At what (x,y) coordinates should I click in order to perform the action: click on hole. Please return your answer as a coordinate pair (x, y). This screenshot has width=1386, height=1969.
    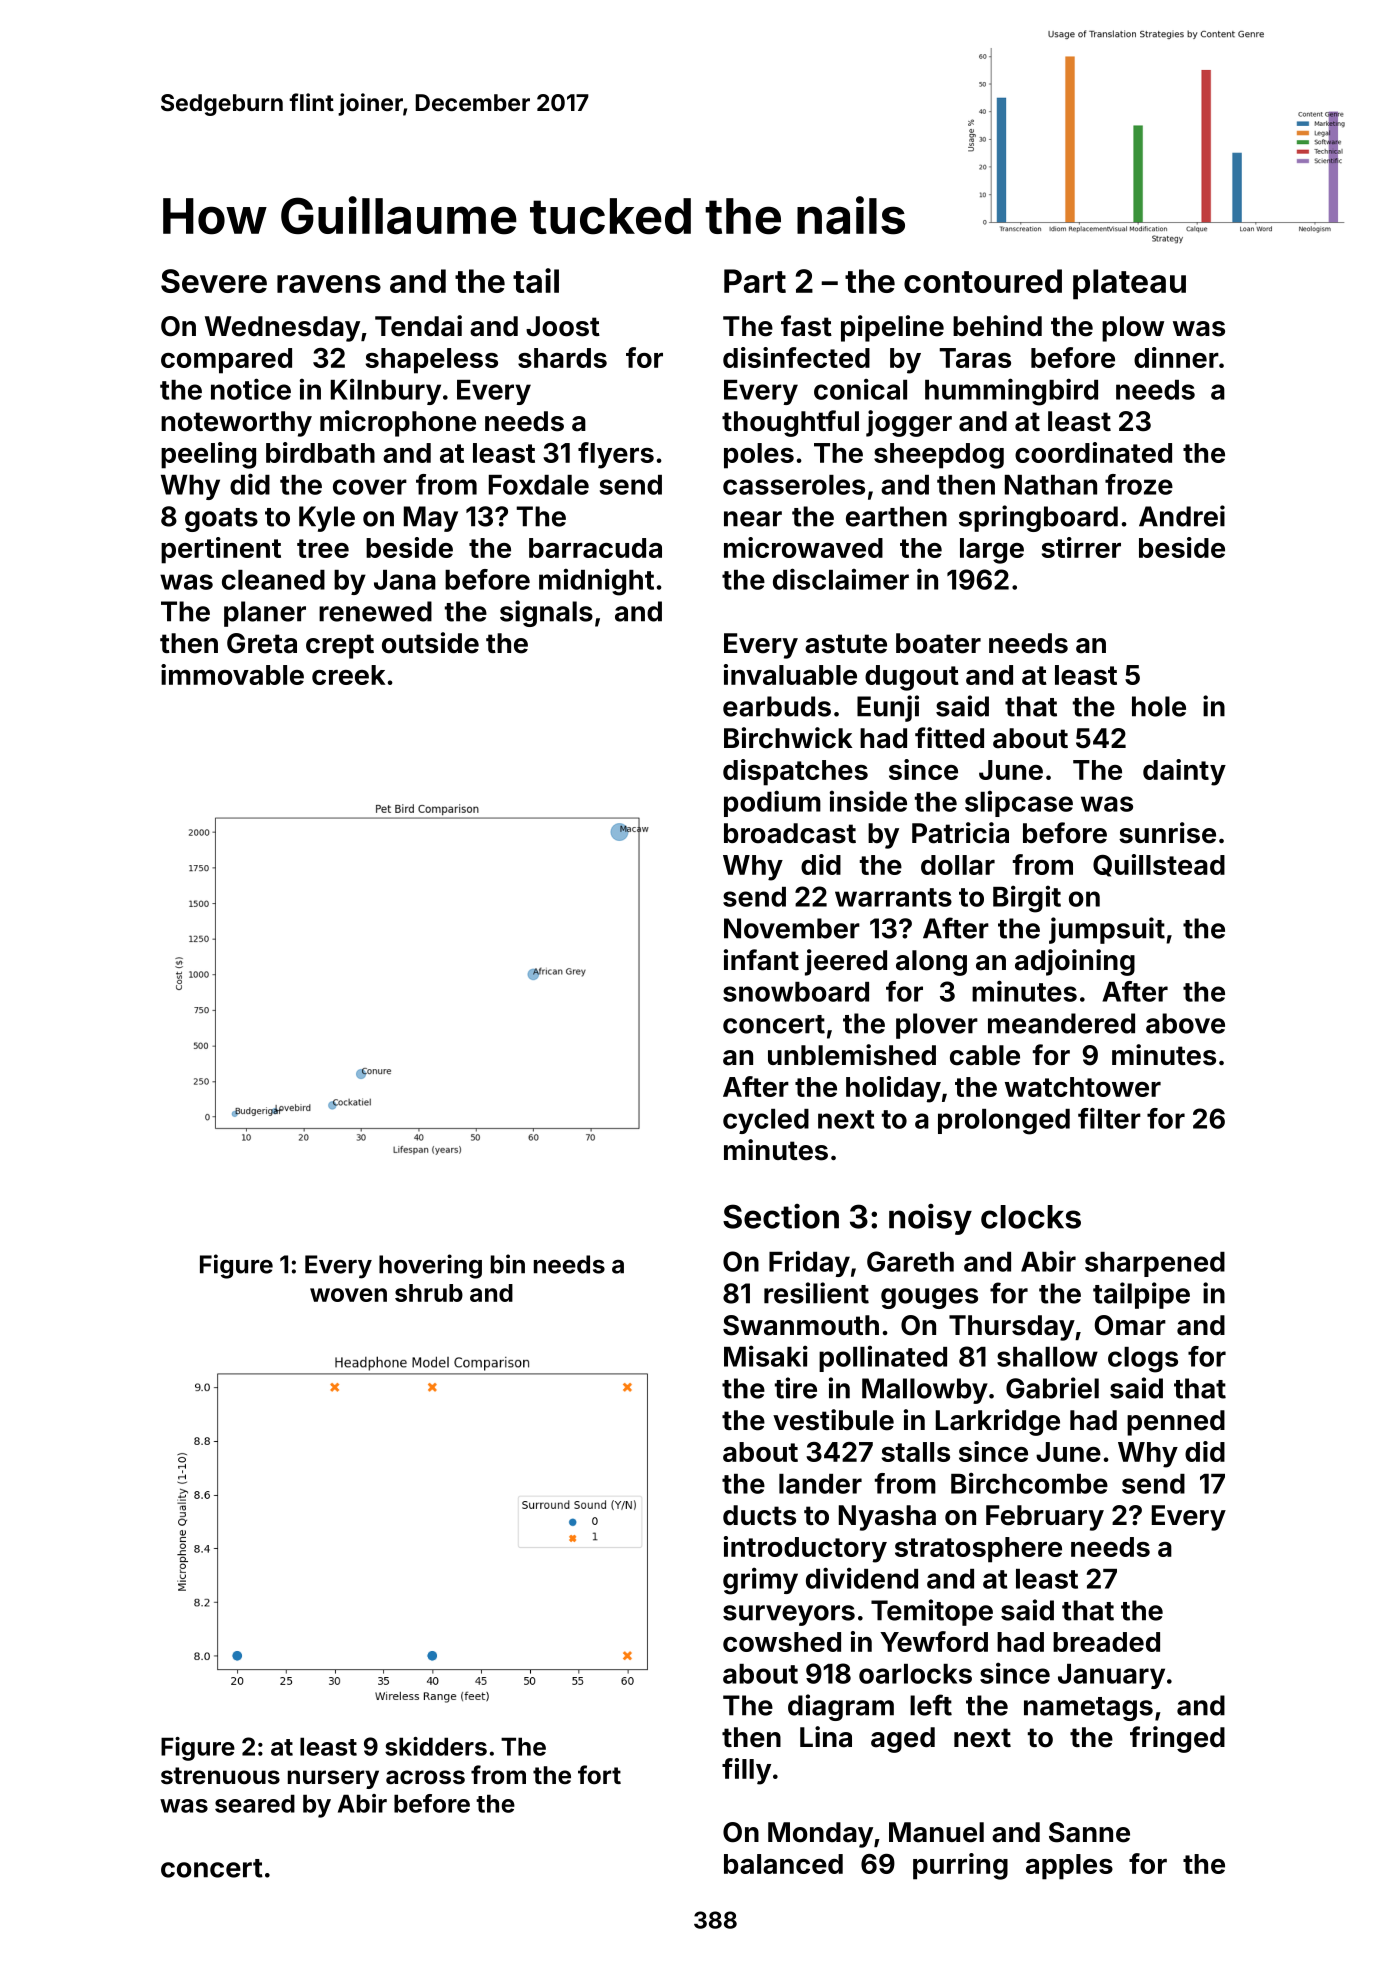
    Looking at the image, I should click on (1159, 706).
